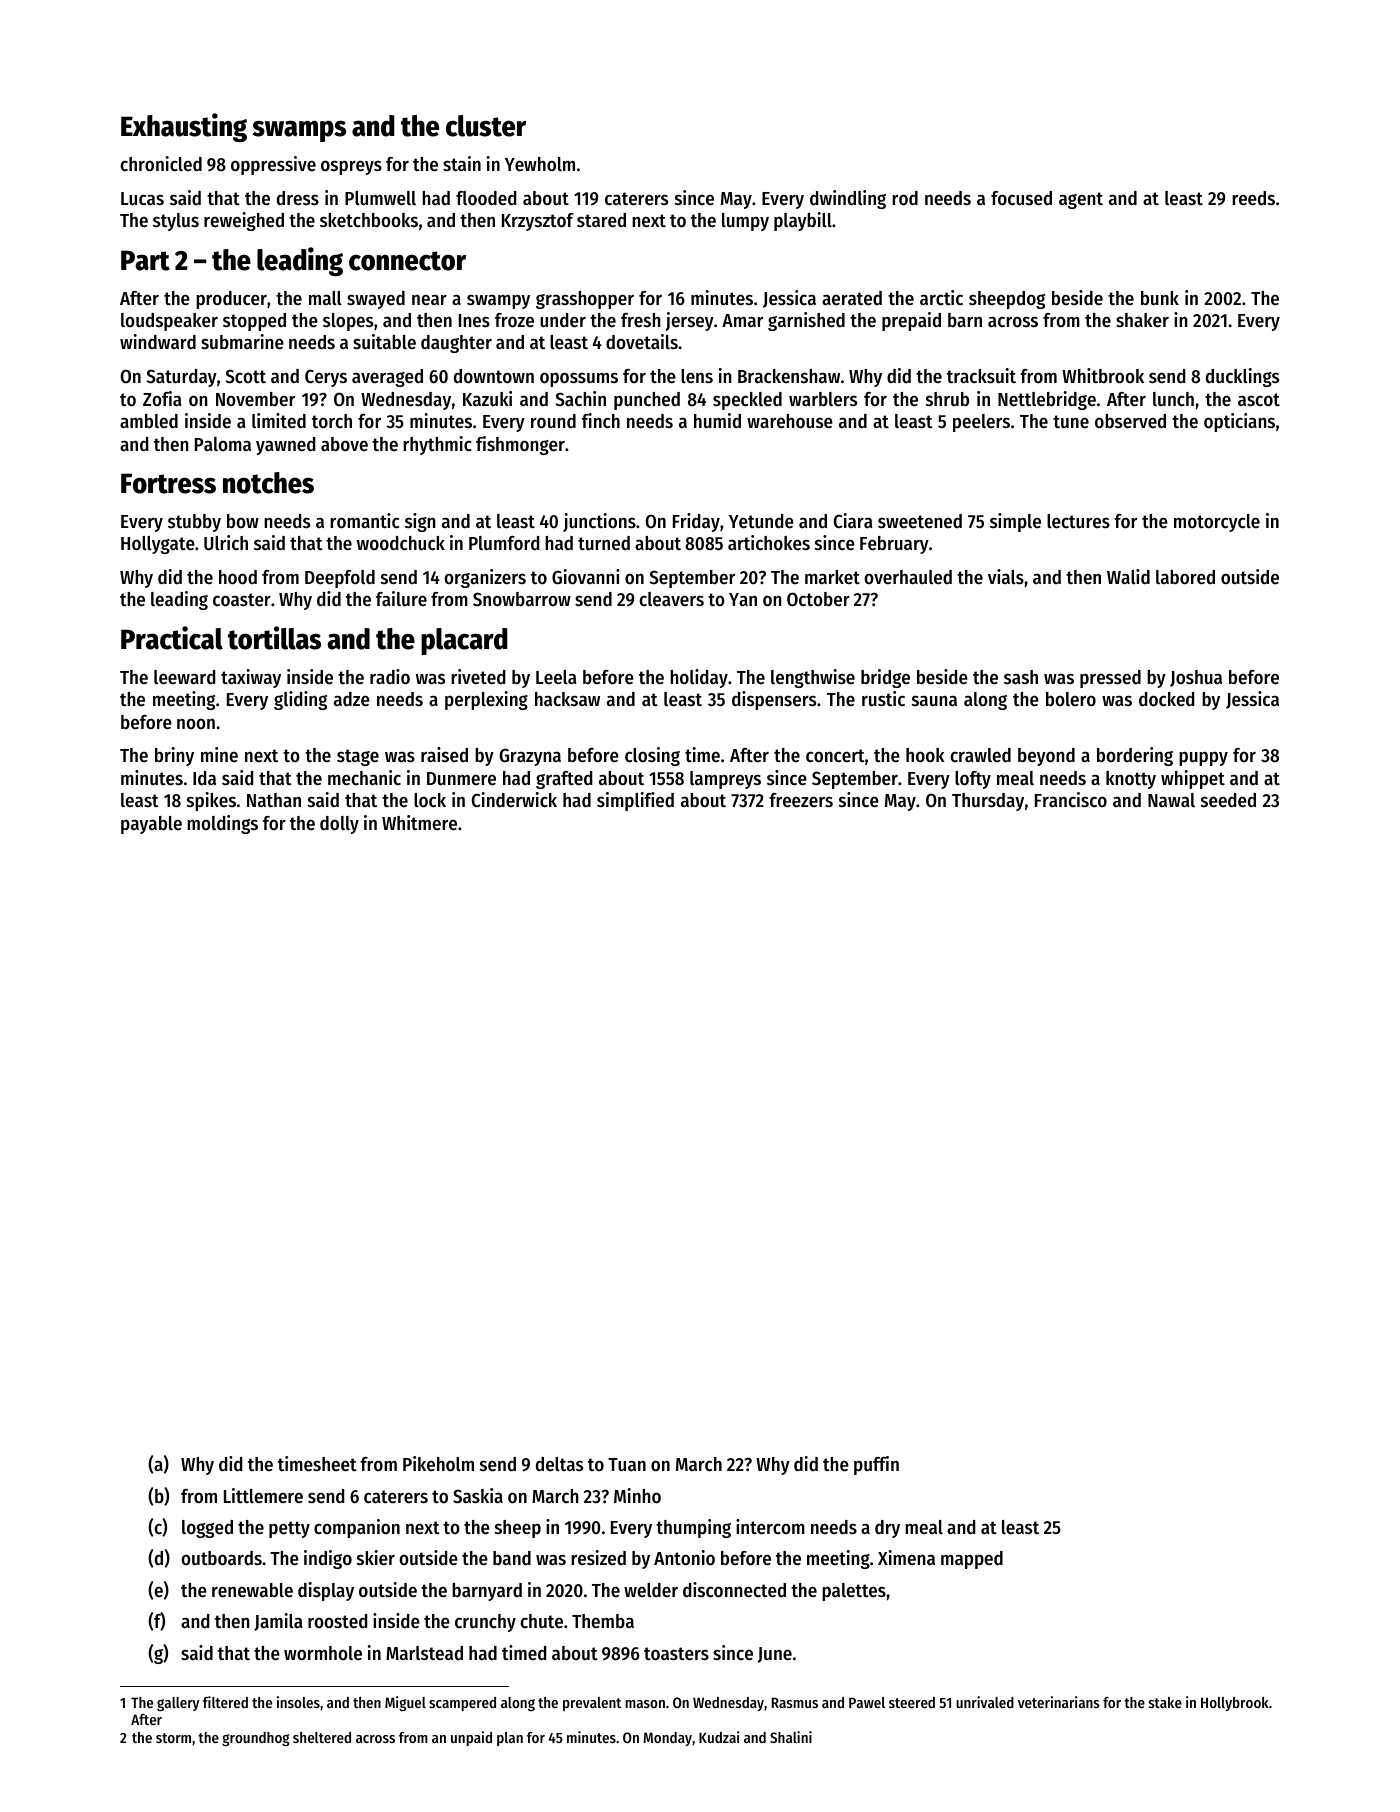 The height and width of the screenshot is (1812, 1400). I want to click on grafted, so click(564, 780).
